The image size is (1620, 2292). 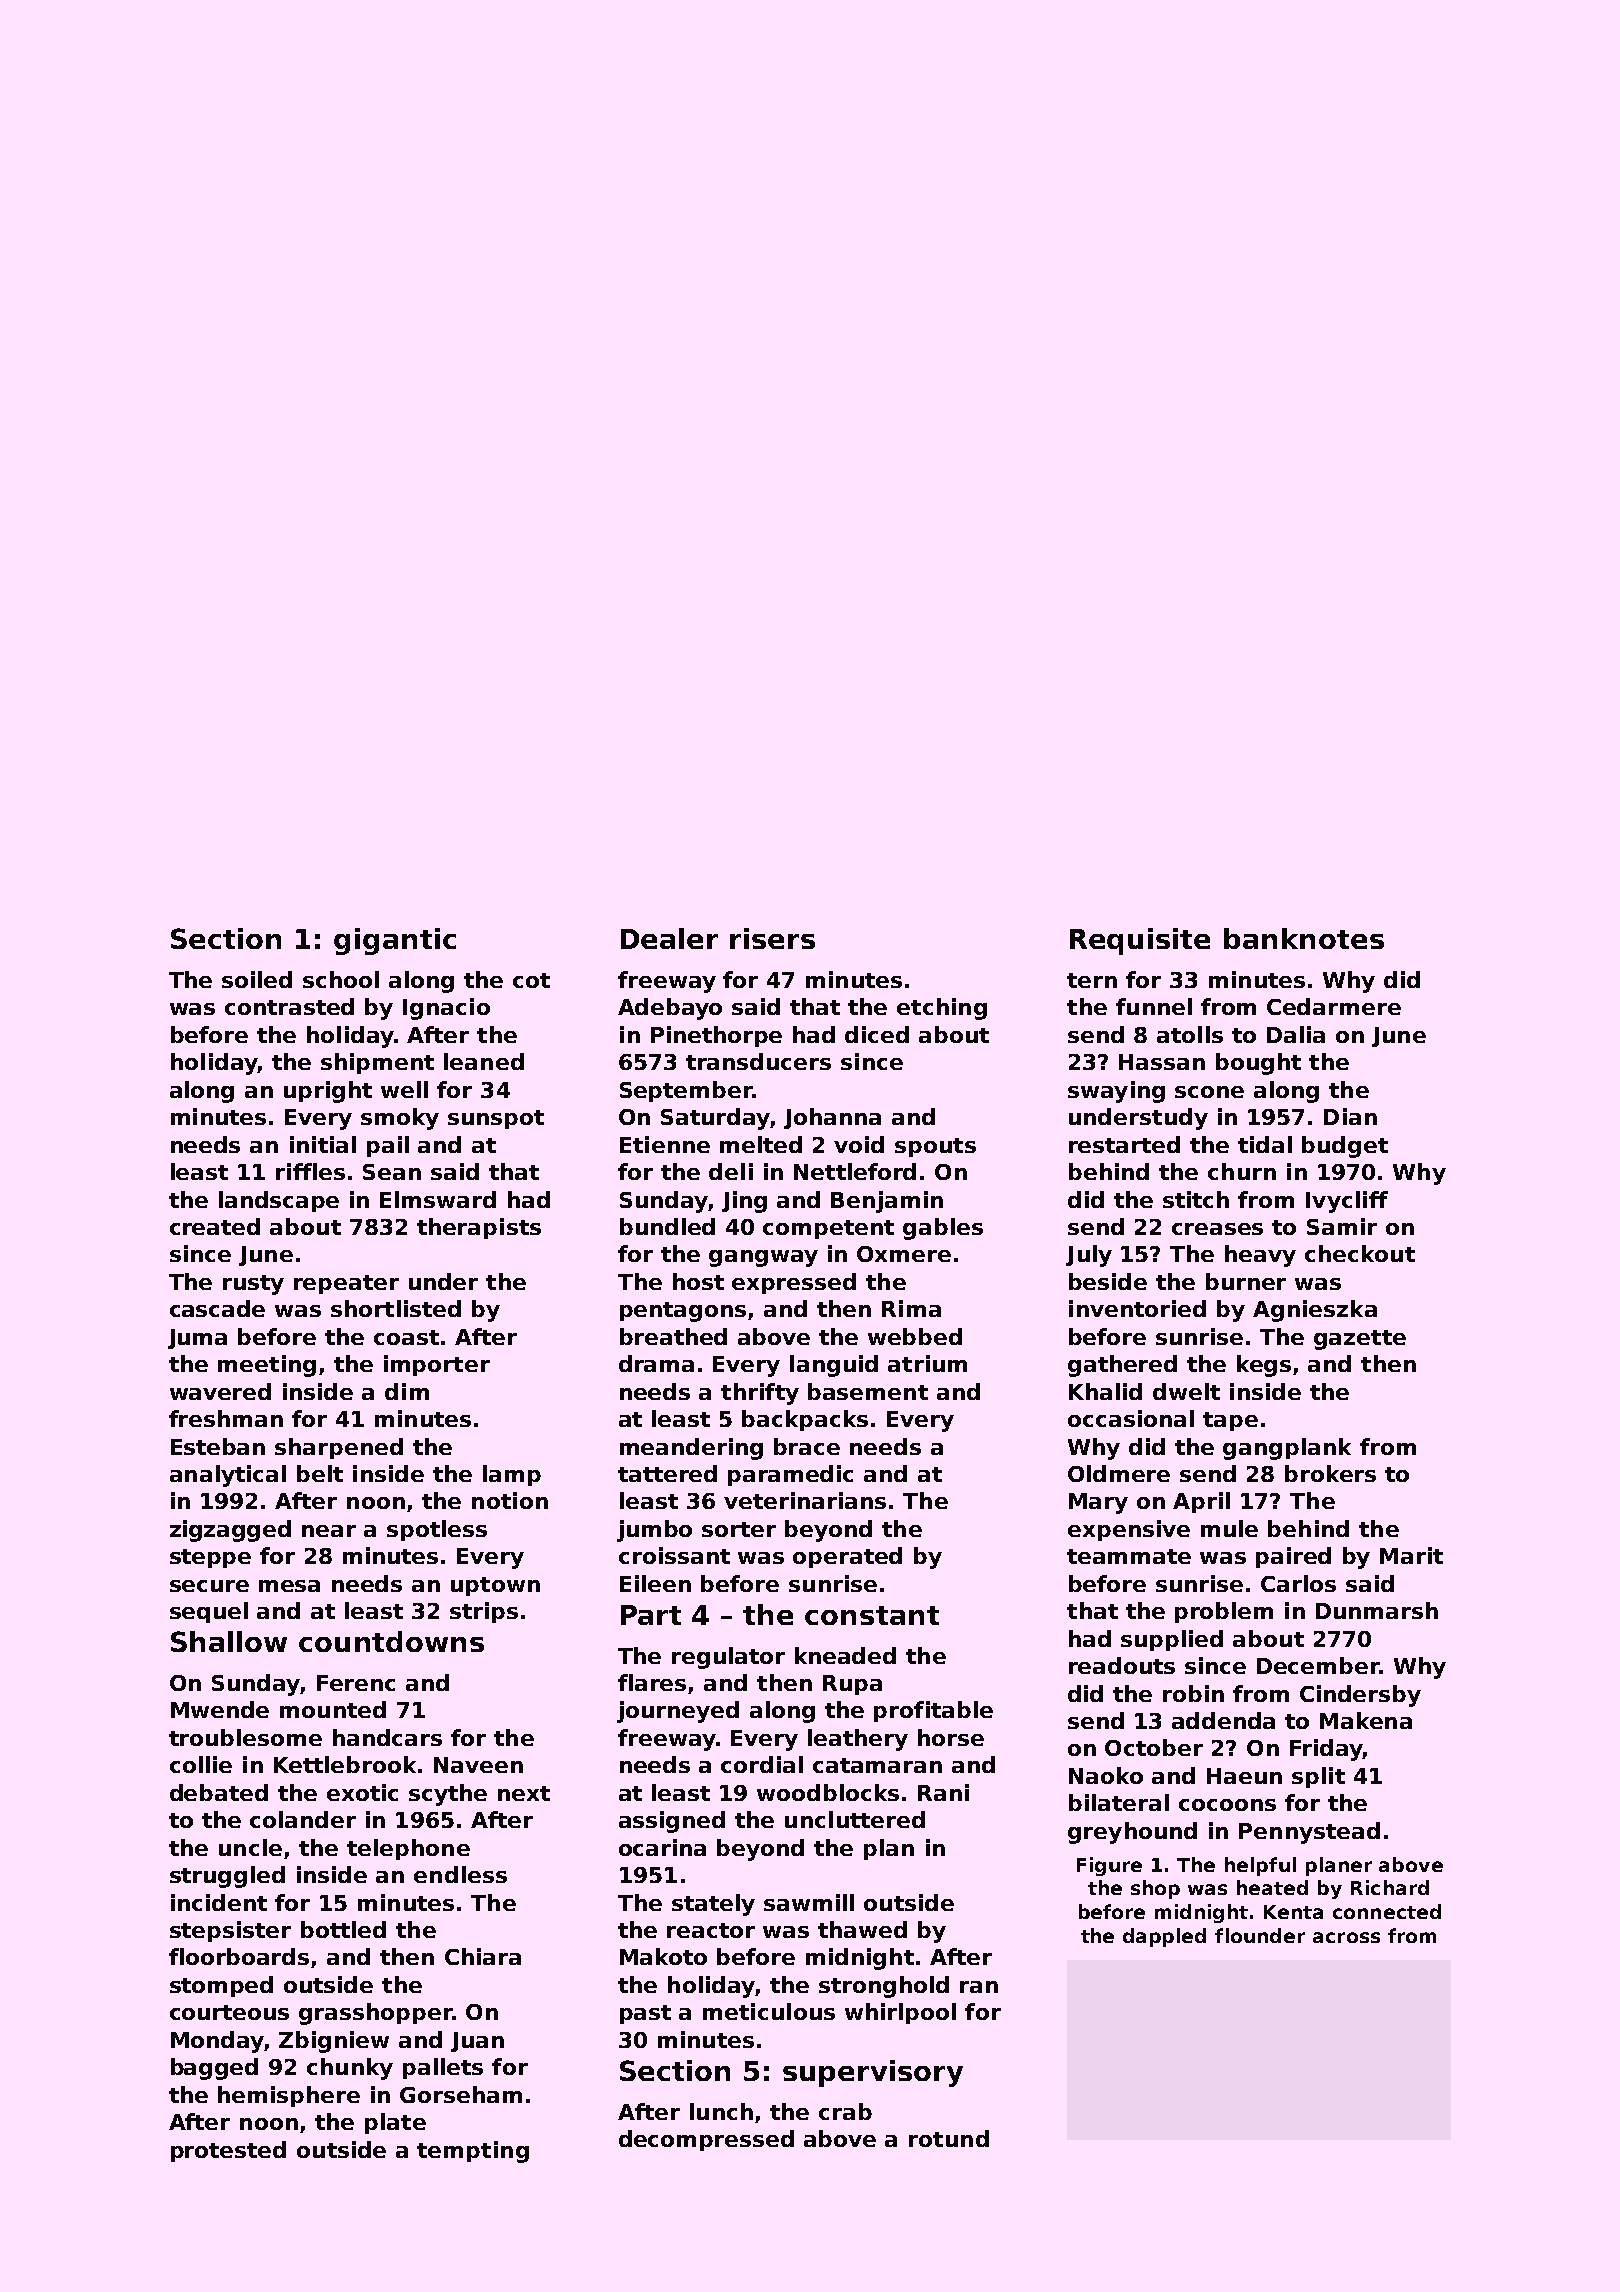 What do you see at coordinates (673, 1336) in the document?
I see `breathed` at bounding box center [673, 1336].
